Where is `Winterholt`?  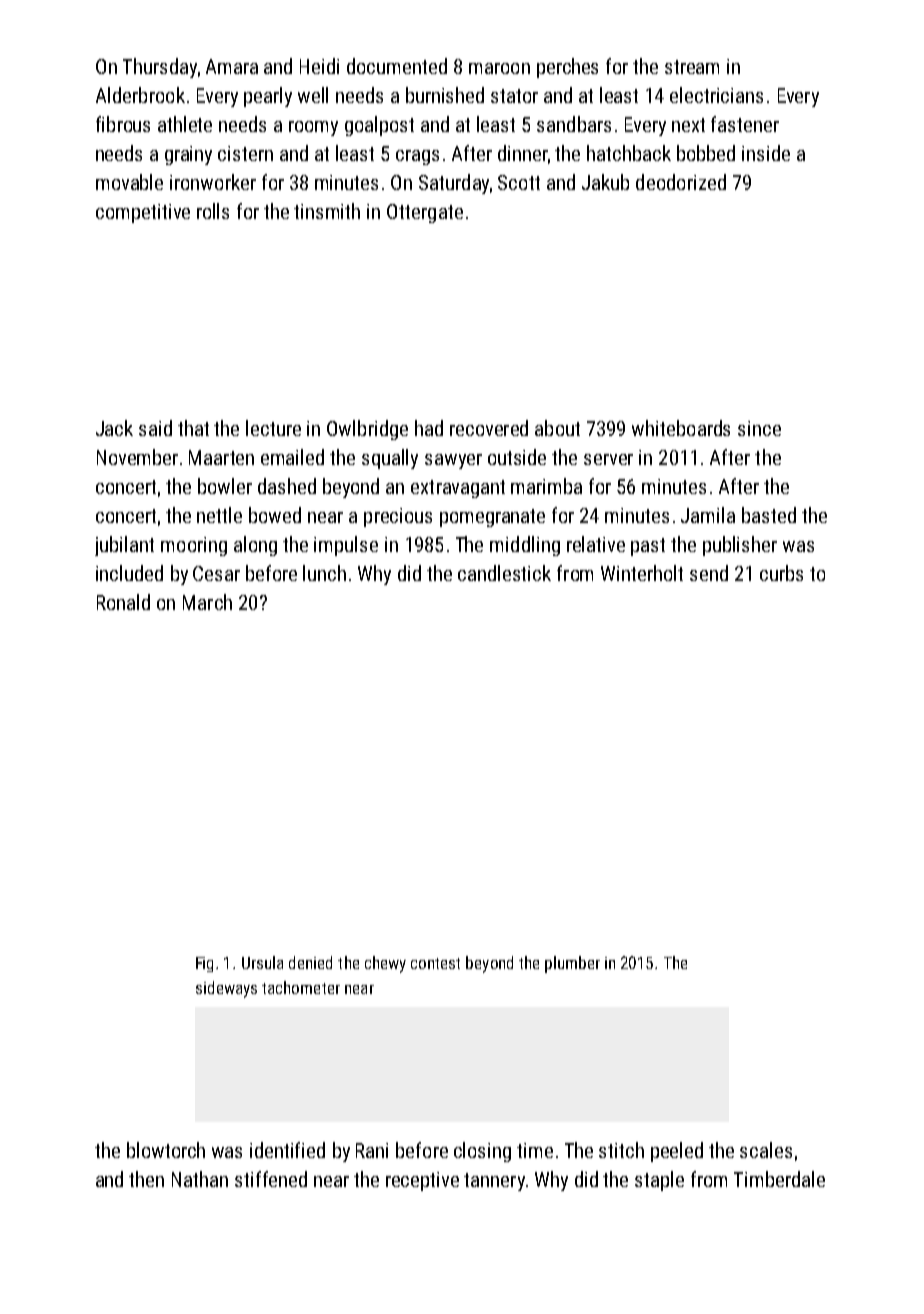 Winterholt is located at coordinates (642, 573).
